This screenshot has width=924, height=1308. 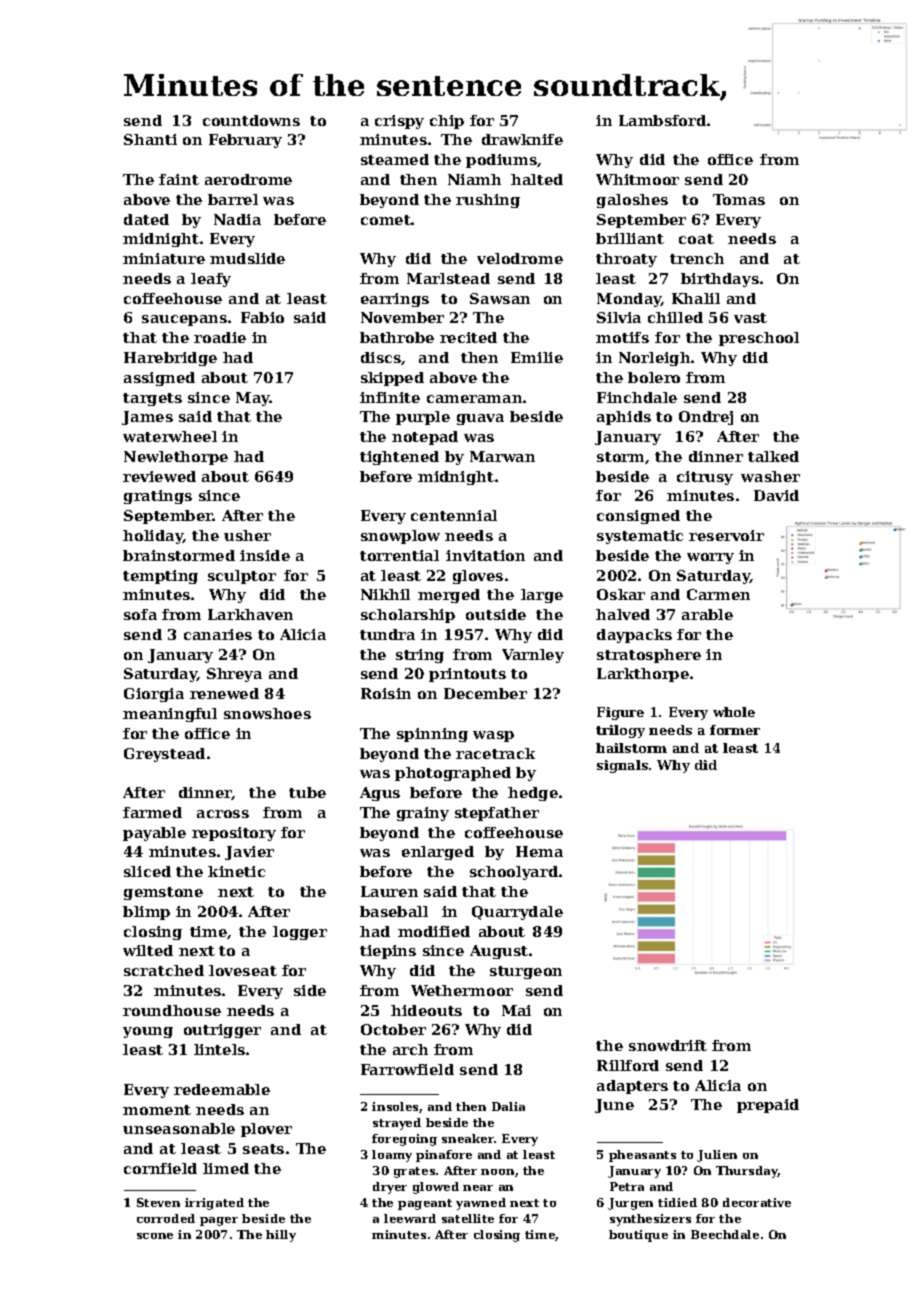 I want to click on David, so click(x=776, y=495).
